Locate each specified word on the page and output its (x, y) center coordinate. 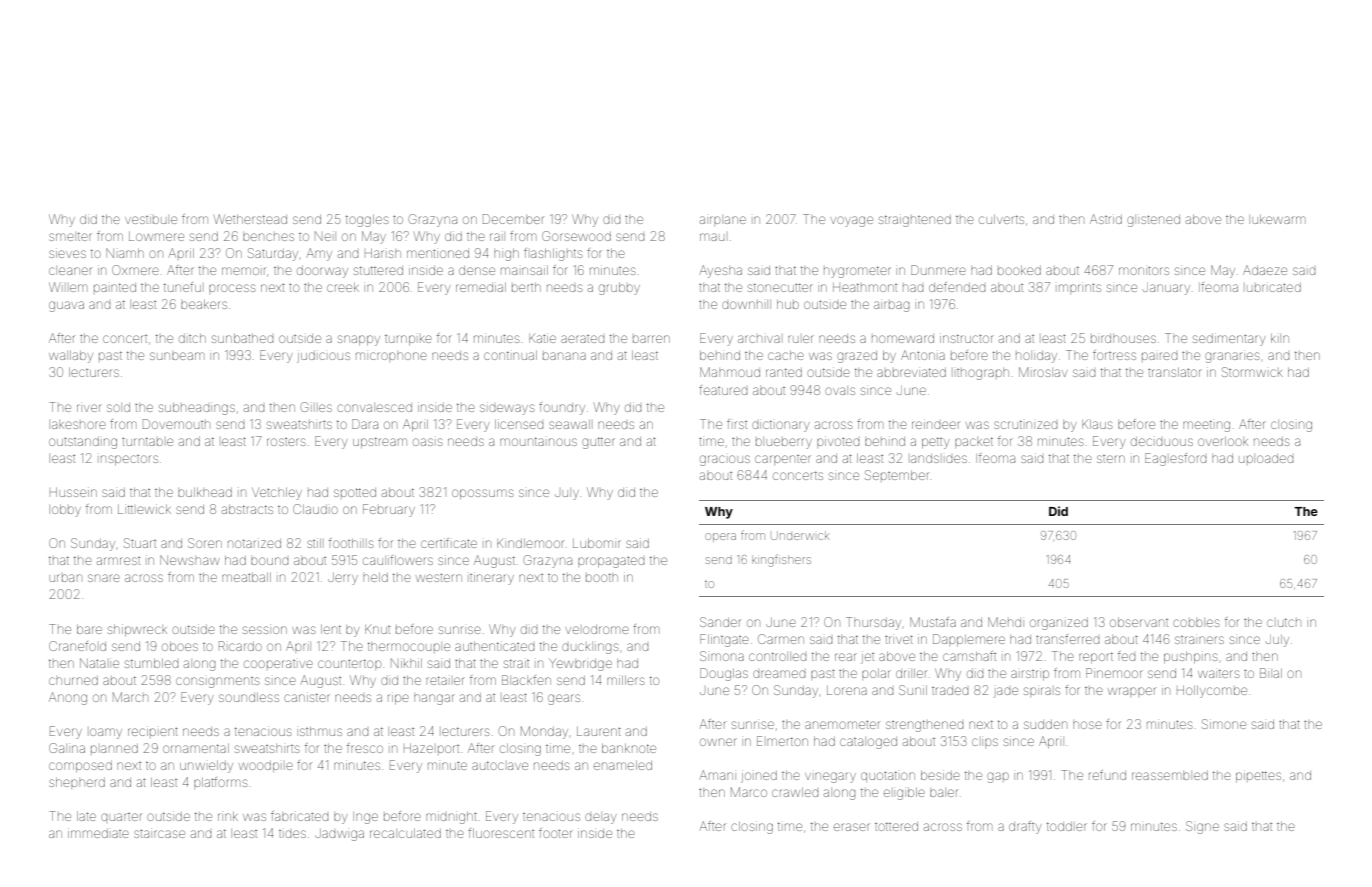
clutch (1284, 622)
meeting (1206, 426)
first (737, 424)
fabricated (299, 816)
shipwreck (137, 630)
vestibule (151, 219)
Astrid (1106, 219)
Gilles (316, 407)
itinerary (492, 578)
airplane (723, 220)
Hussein (73, 492)
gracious (725, 460)
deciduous (1162, 441)
